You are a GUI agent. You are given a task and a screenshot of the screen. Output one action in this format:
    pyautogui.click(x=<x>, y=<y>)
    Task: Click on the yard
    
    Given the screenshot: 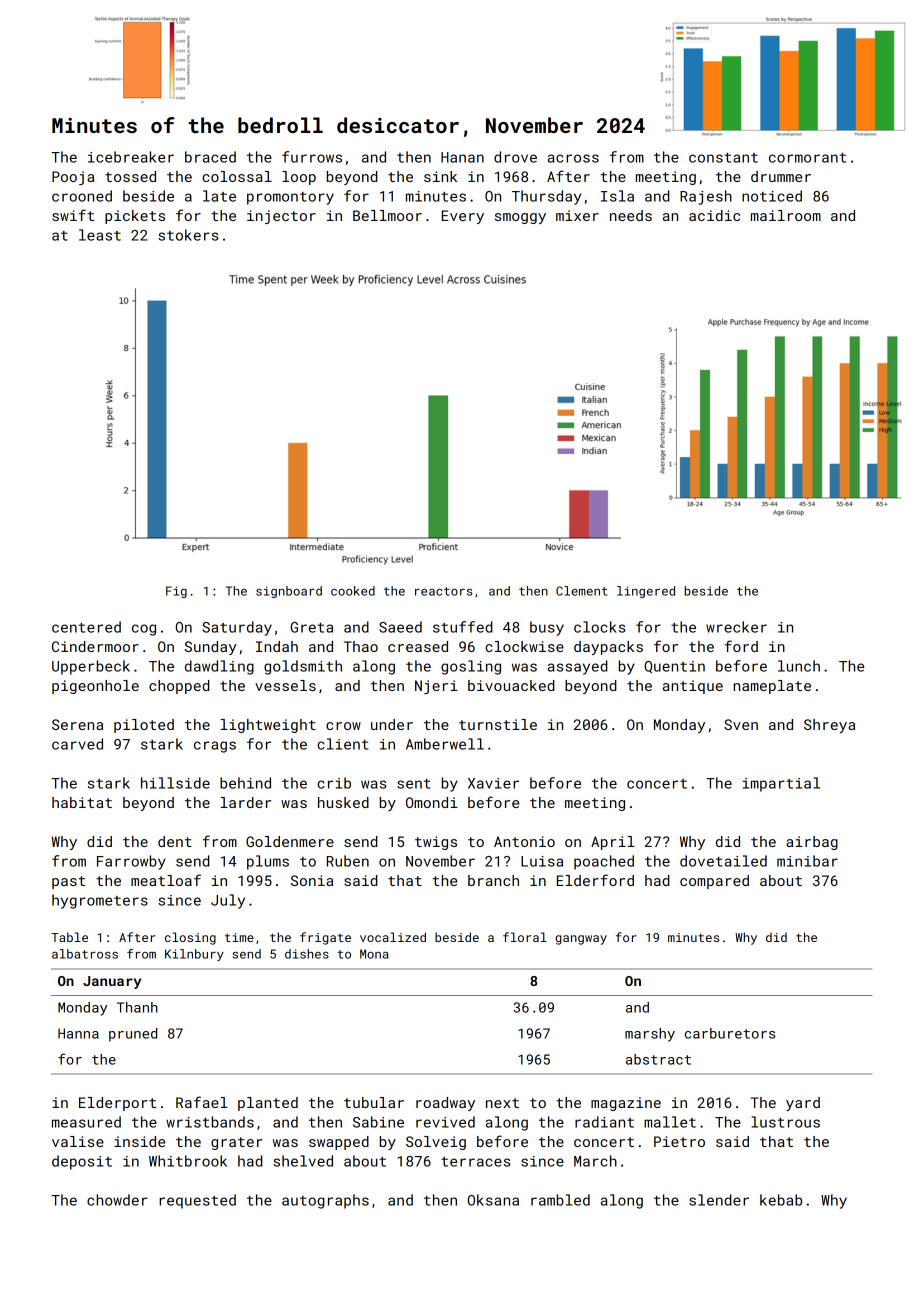 What is the action you would take?
    pyautogui.click(x=803, y=1104)
